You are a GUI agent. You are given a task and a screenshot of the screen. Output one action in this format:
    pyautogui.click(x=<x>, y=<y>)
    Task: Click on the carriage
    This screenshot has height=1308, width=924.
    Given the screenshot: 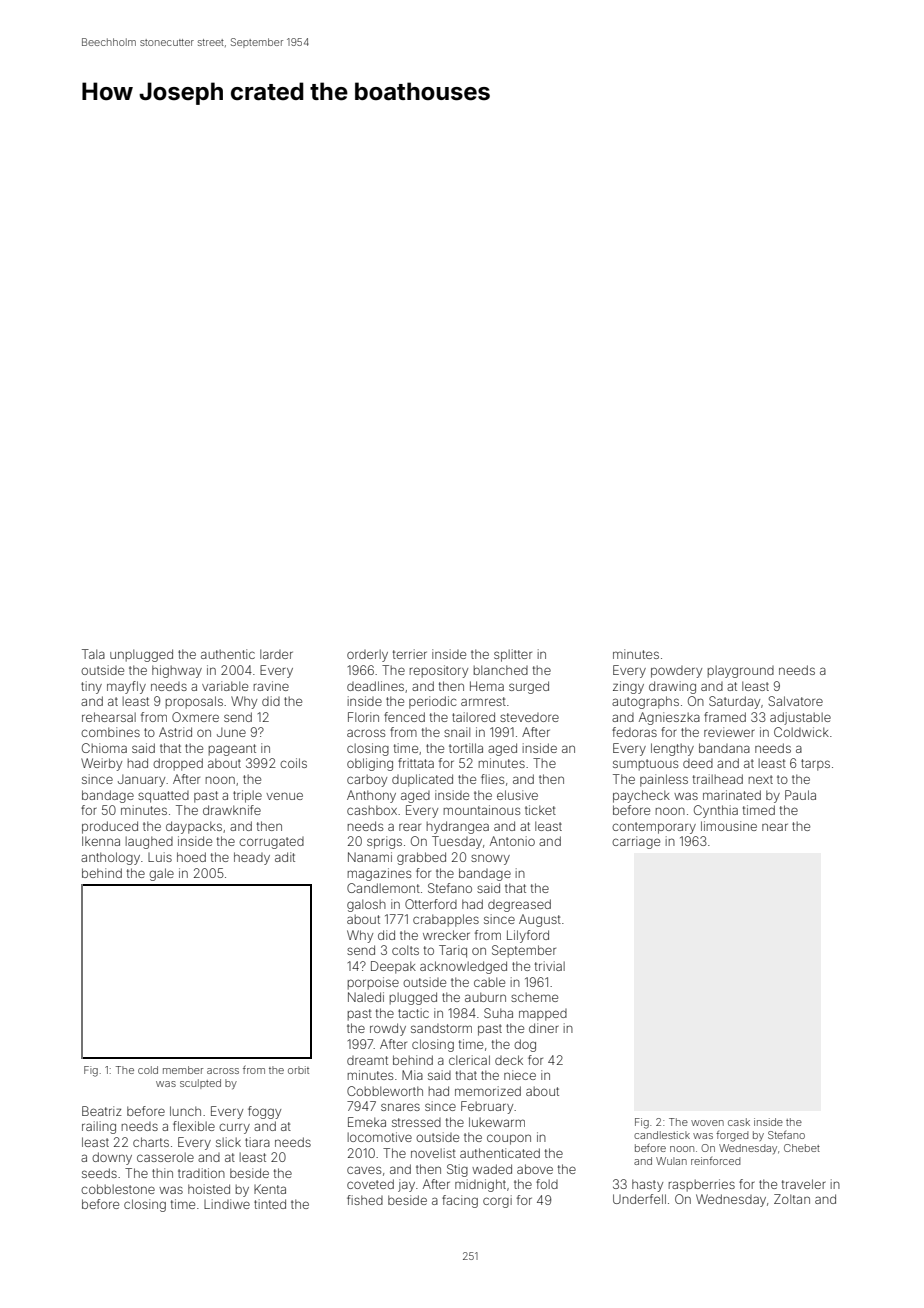 What is the action you would take?
    pyautogui.click(x=636, y=842)
